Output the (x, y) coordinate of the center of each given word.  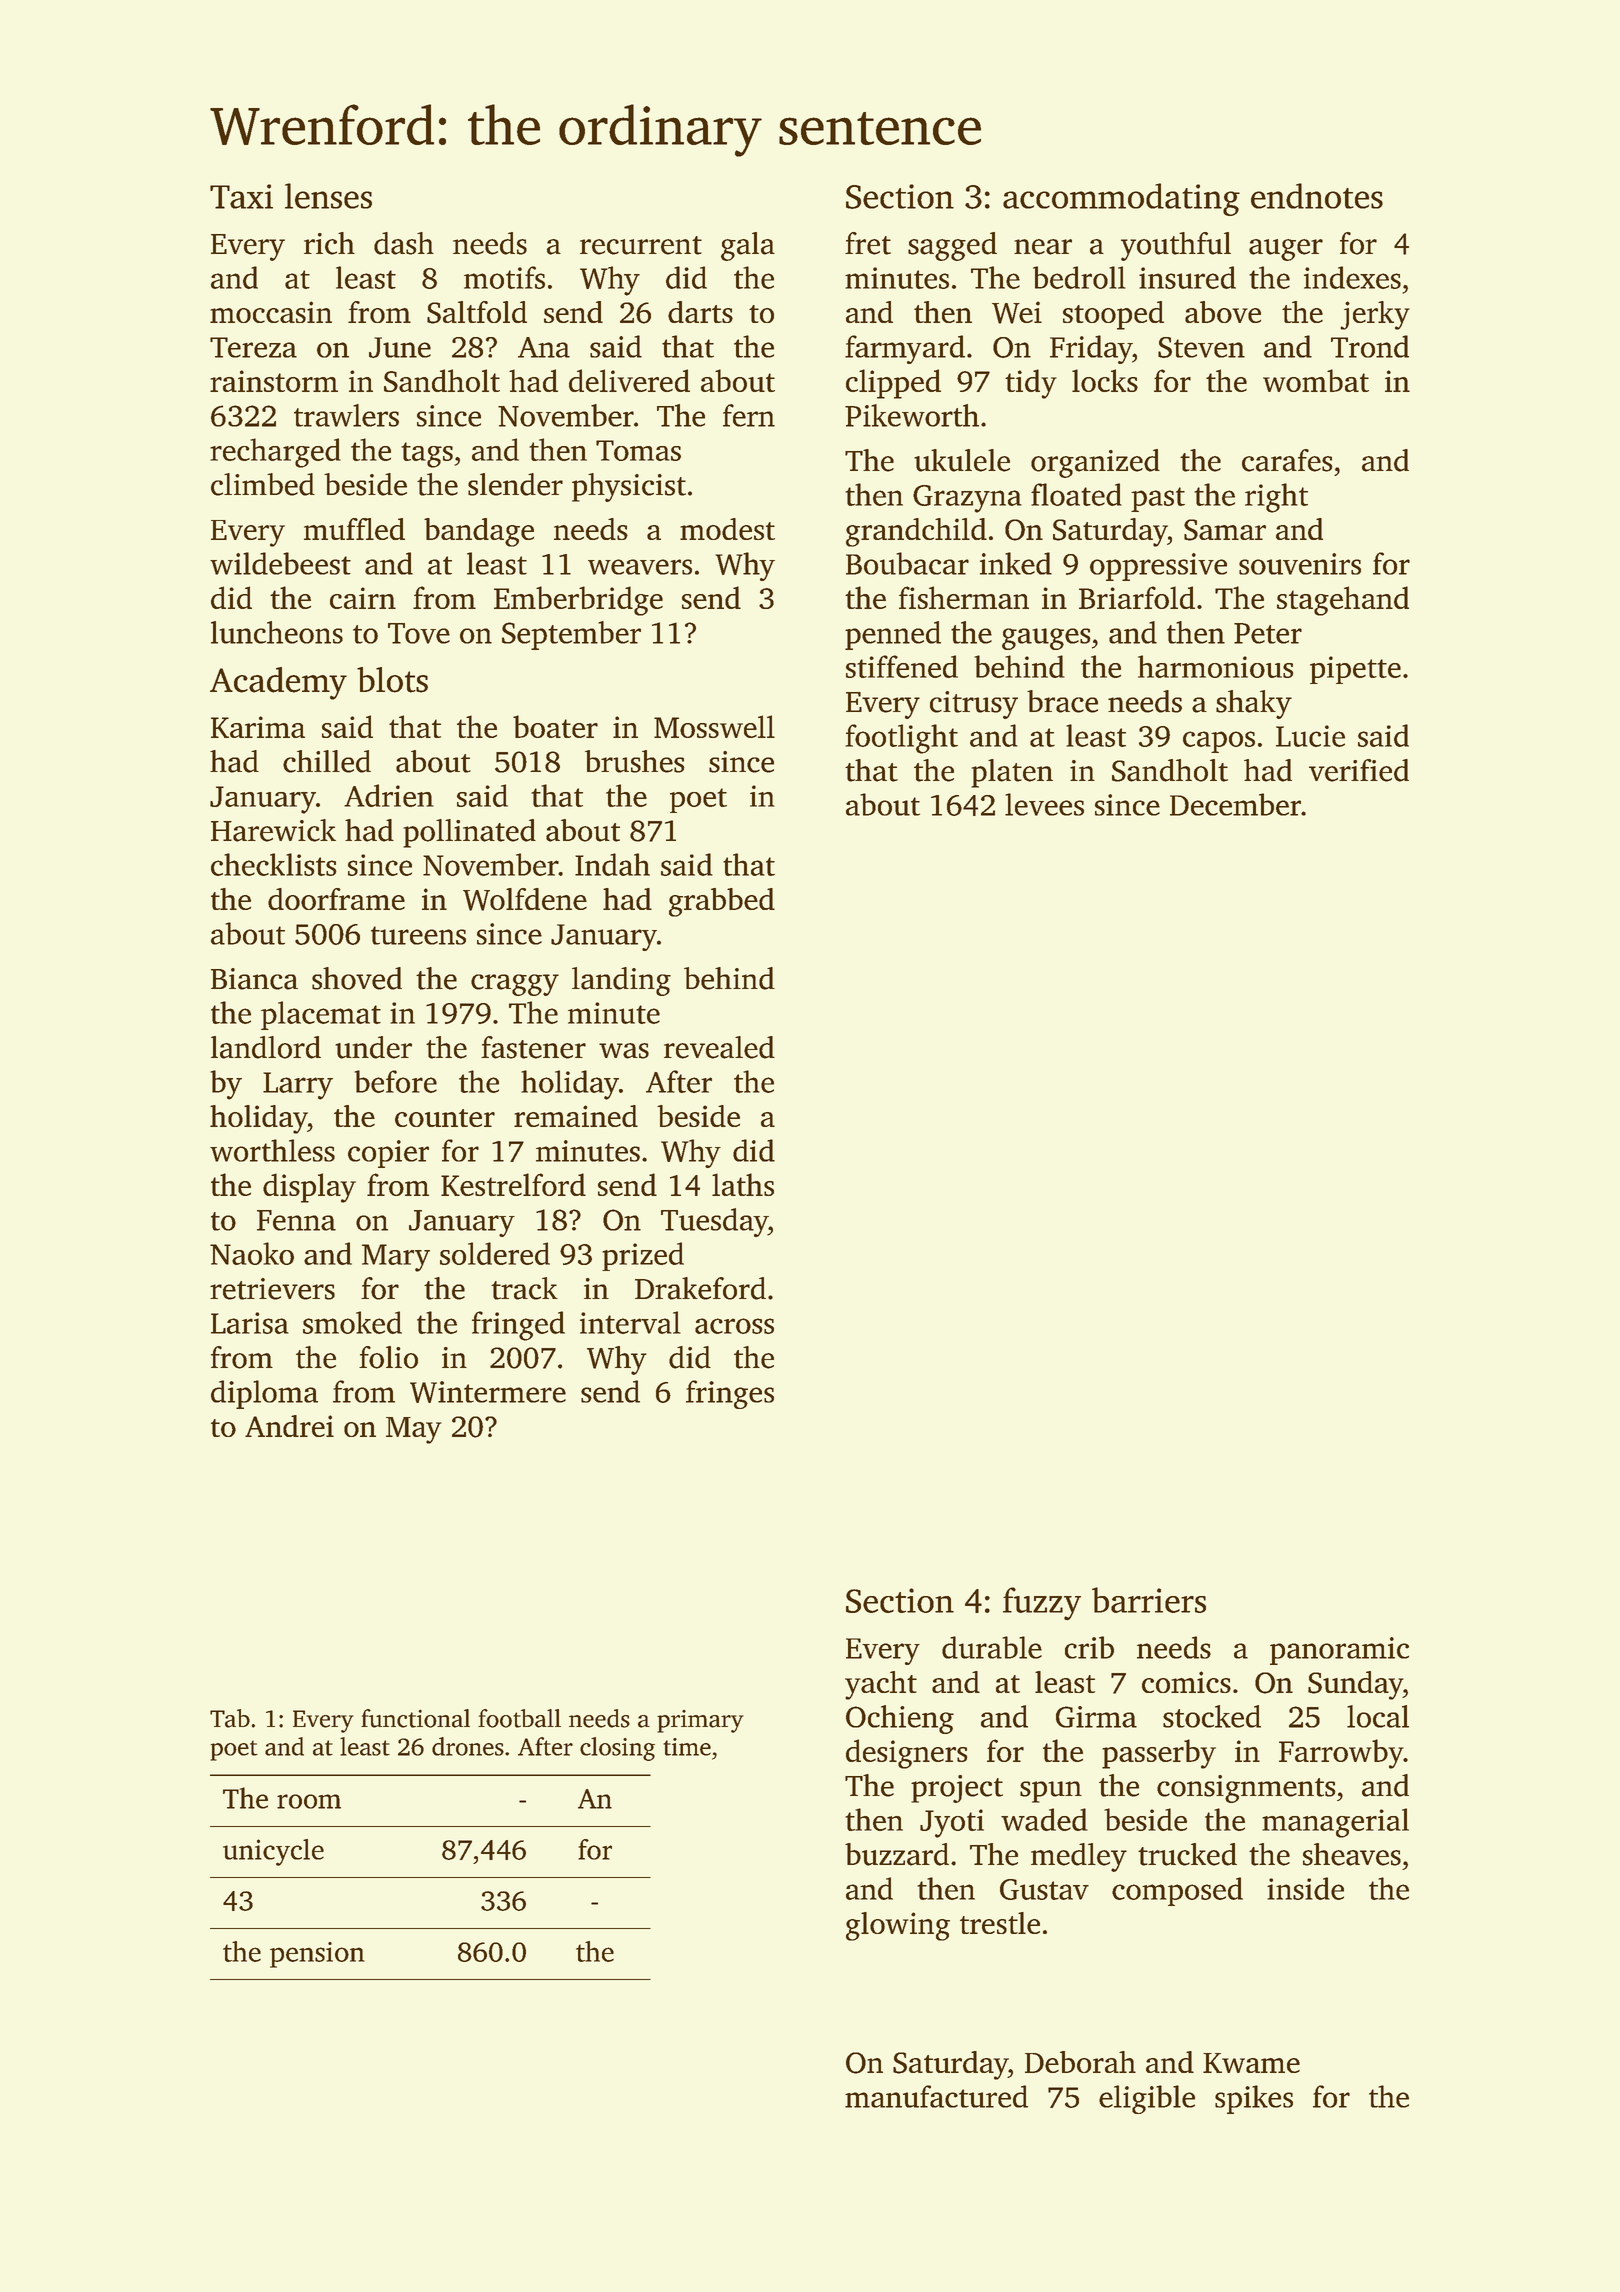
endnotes (1317, 196)
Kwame (1251, 2063)
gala (748, 246)
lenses (328, 196)
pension (317, 1955)
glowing (898, 1926)
